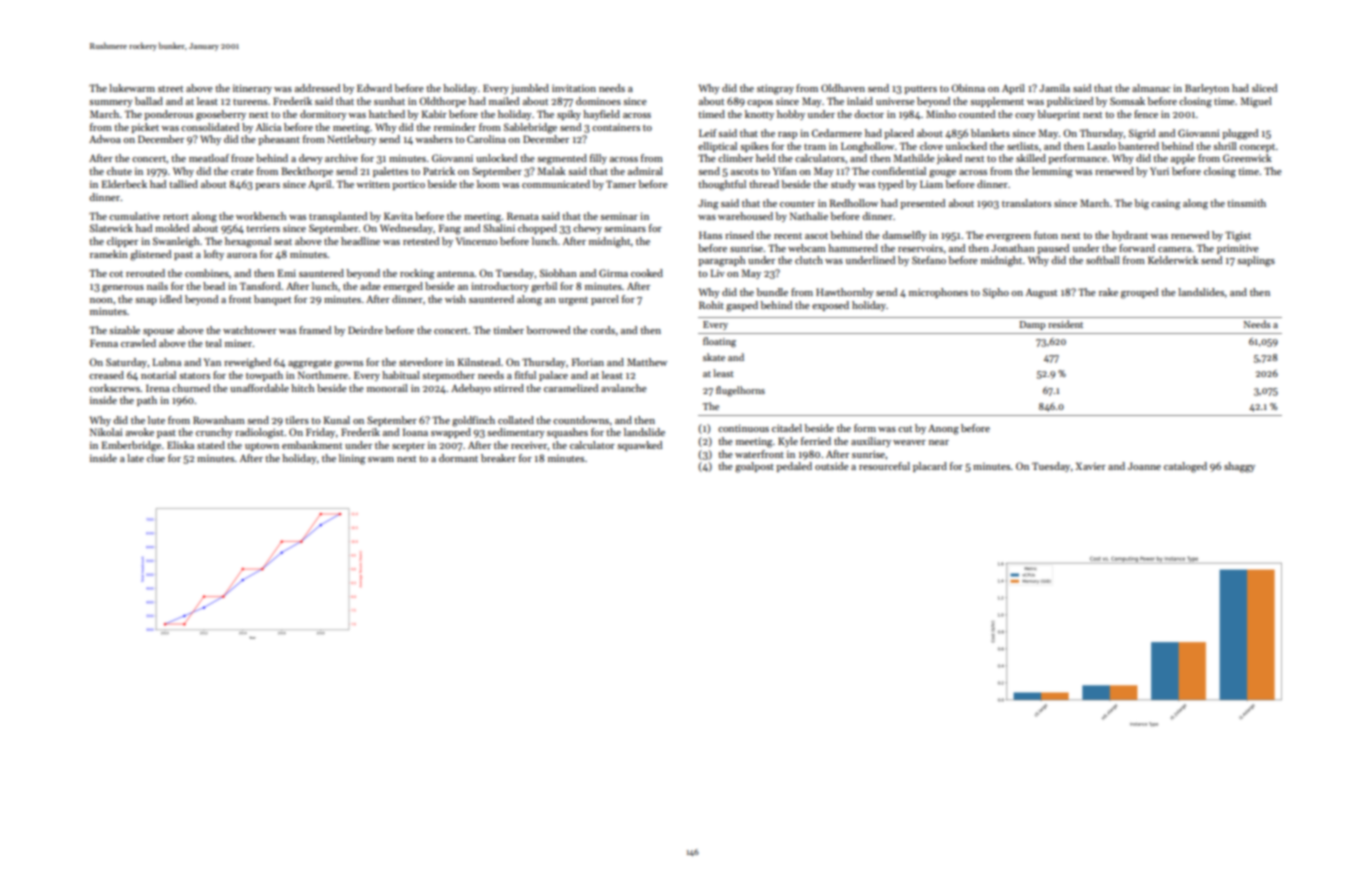  What do you see at coordinates (156, 458) in the screenshot?
I see `clue` at bounding box center [156, 458].
